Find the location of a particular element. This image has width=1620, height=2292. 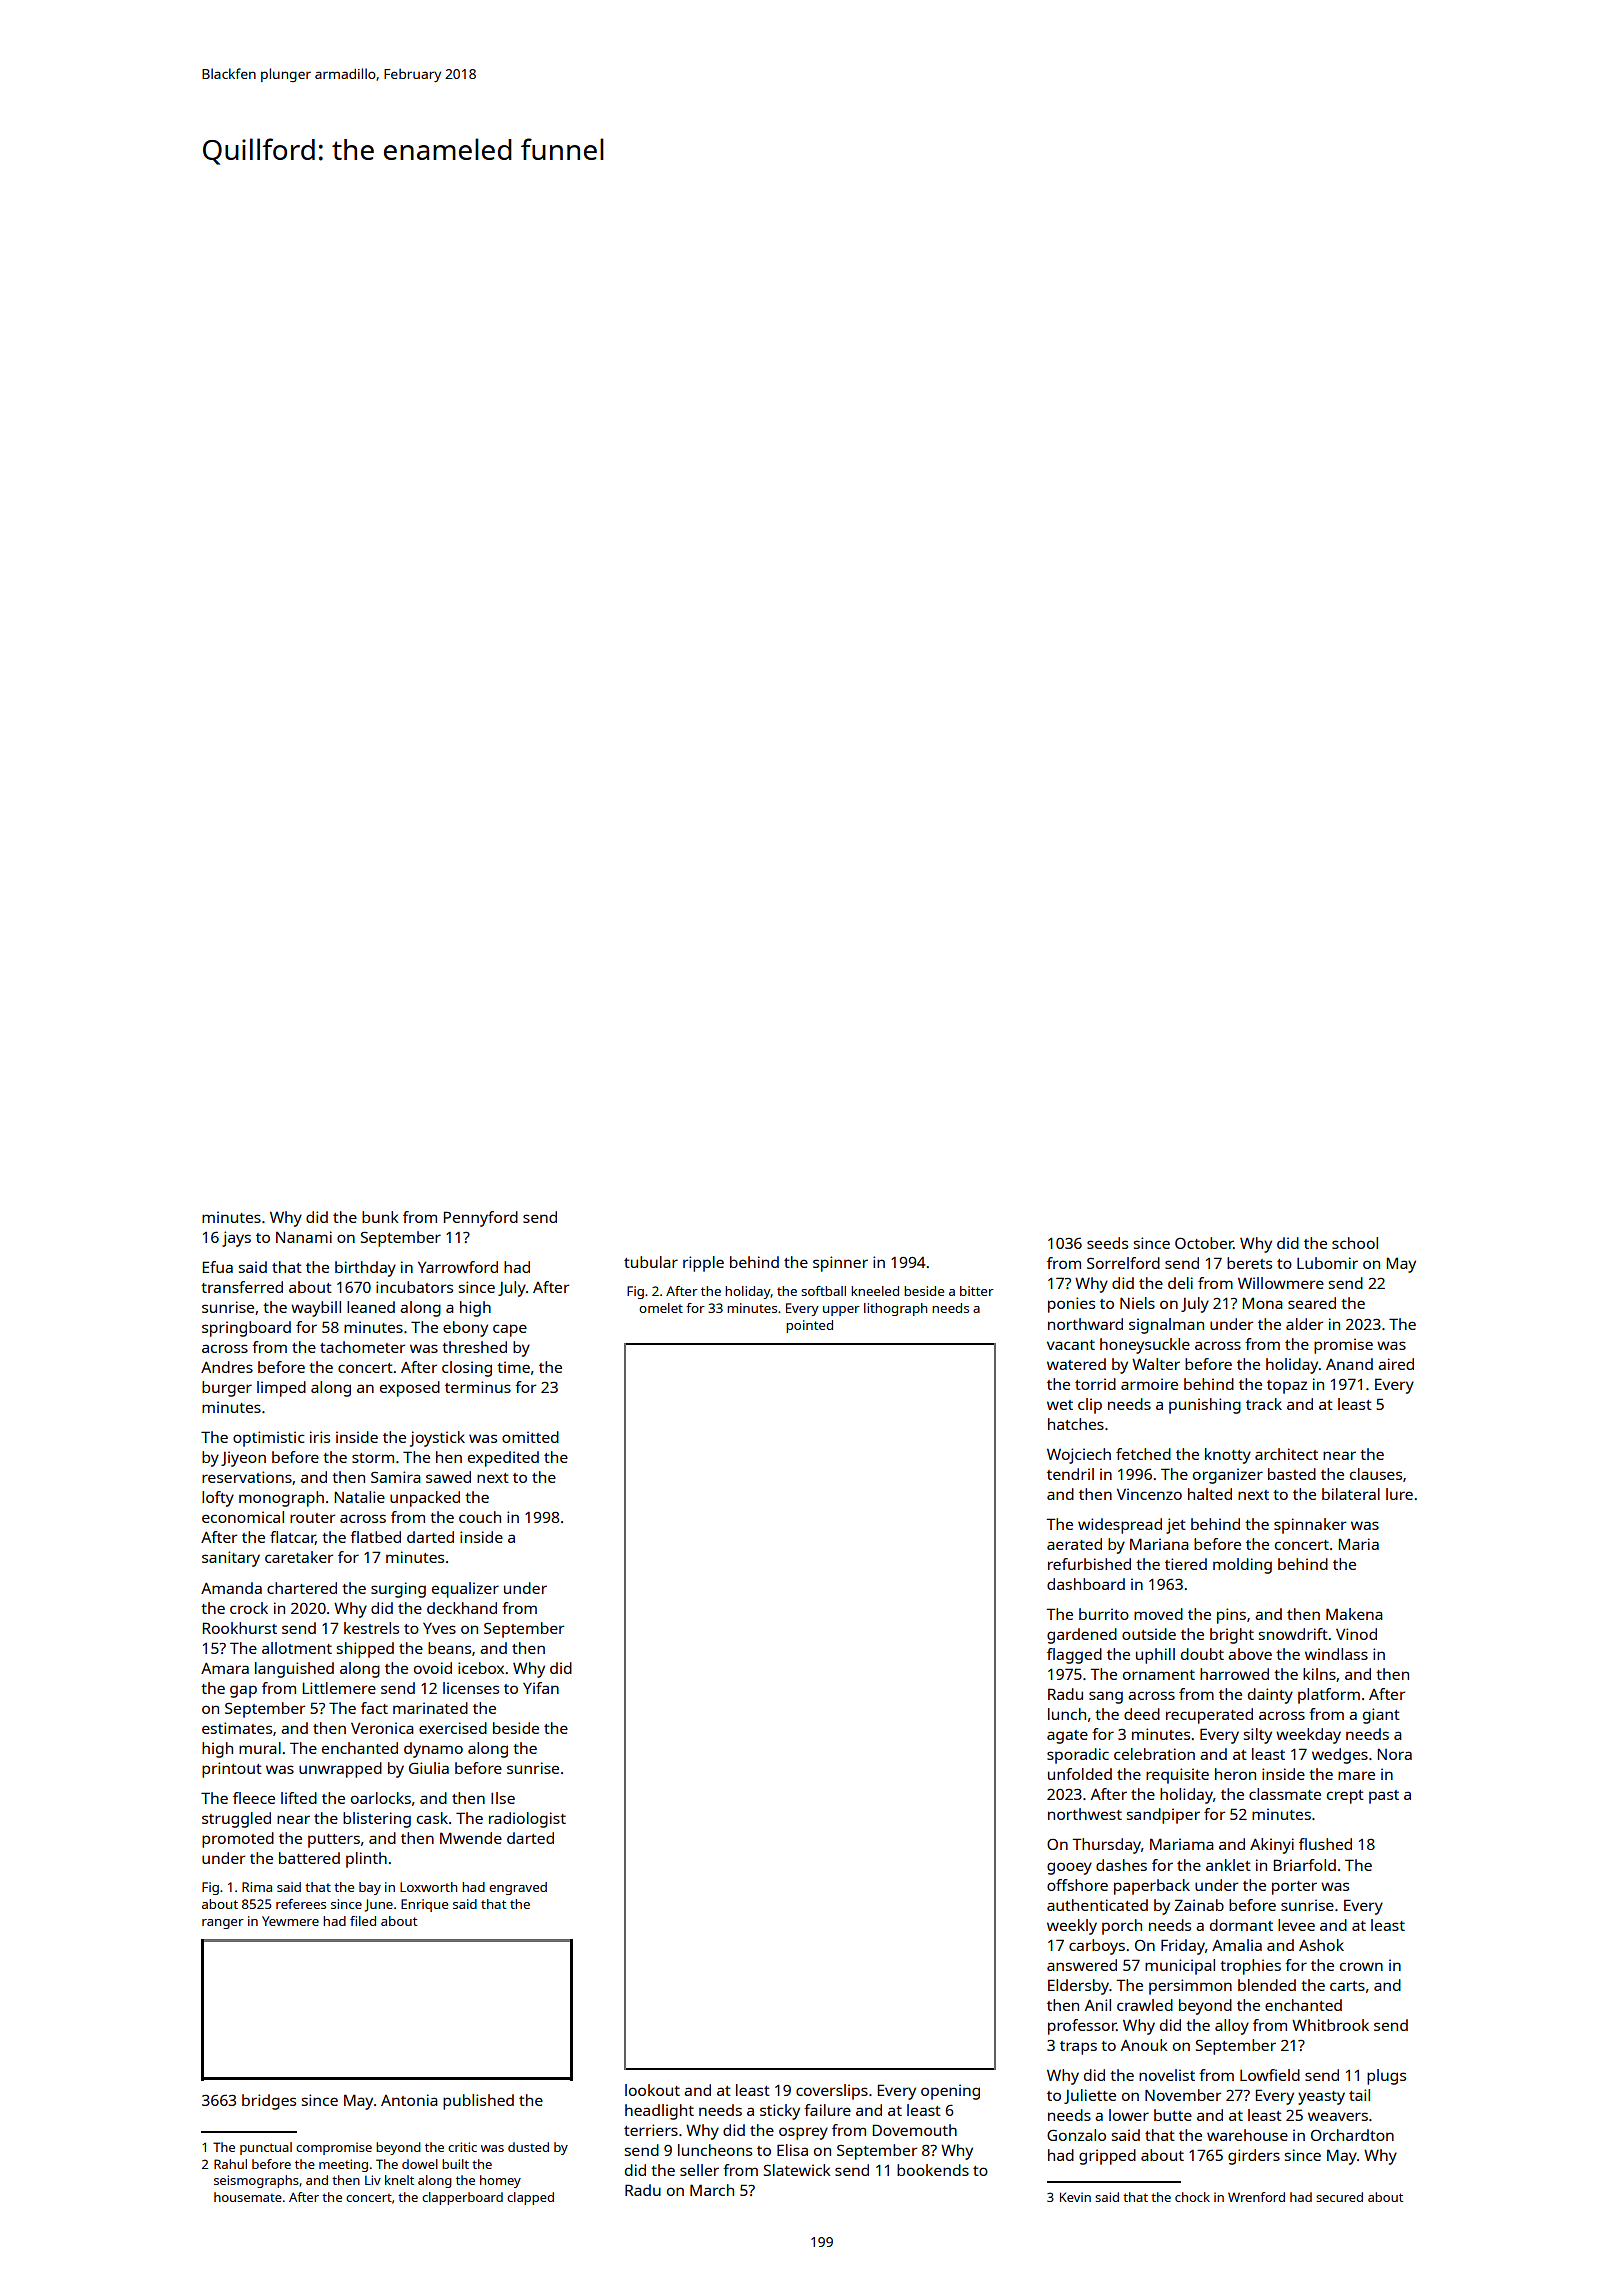

October is located at coordinates (1204, 1243).
